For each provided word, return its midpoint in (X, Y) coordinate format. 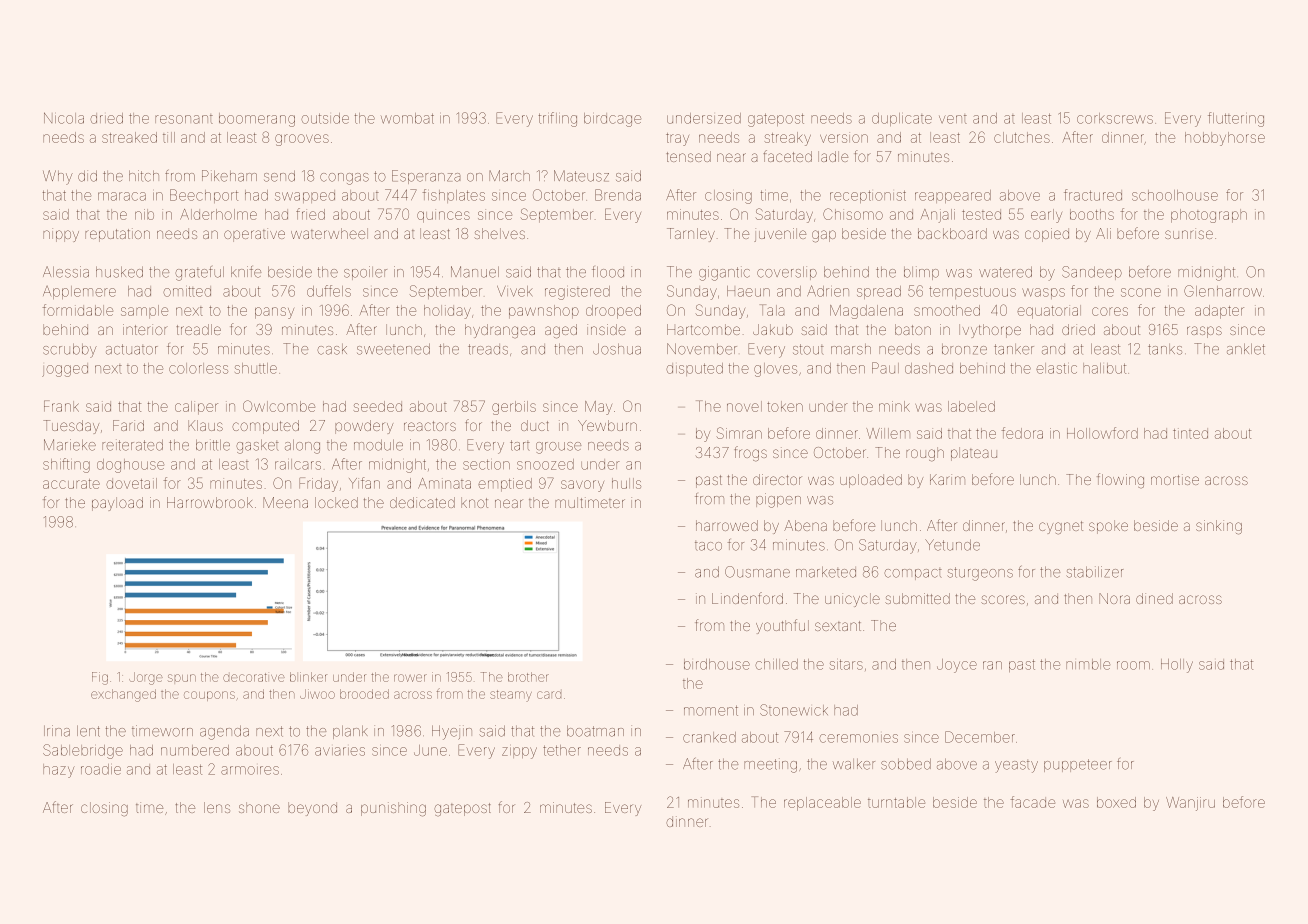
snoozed (545, 464)
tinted (1190, 433)
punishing (393, 809)
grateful (199, 273)
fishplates (454, 196)
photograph (1209, 216)
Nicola (64, 118)
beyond (312, 809)
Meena (285, 502)
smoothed (947, 310)
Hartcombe (703, 329)
